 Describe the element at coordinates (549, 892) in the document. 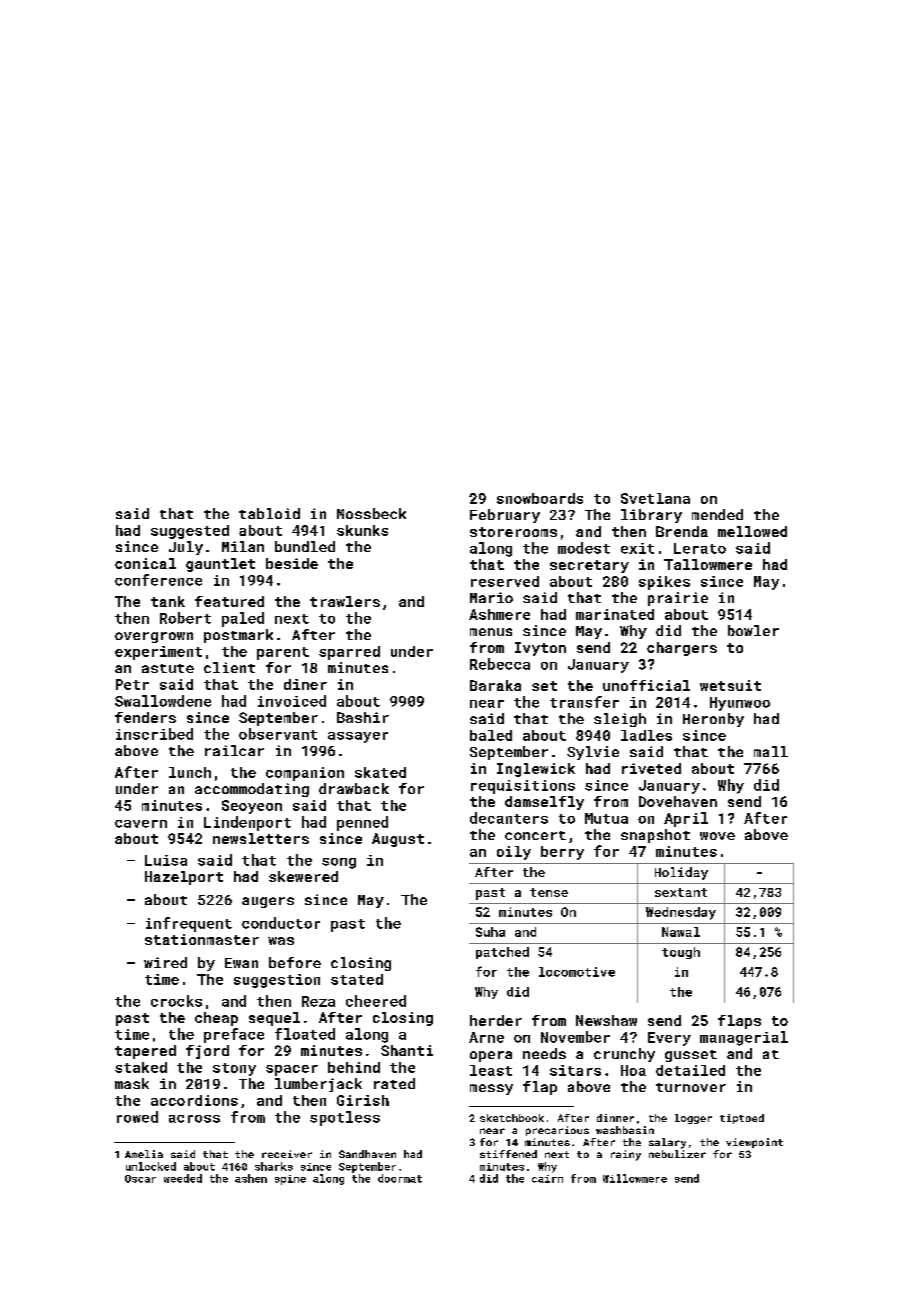

I see `tense` at that location.
